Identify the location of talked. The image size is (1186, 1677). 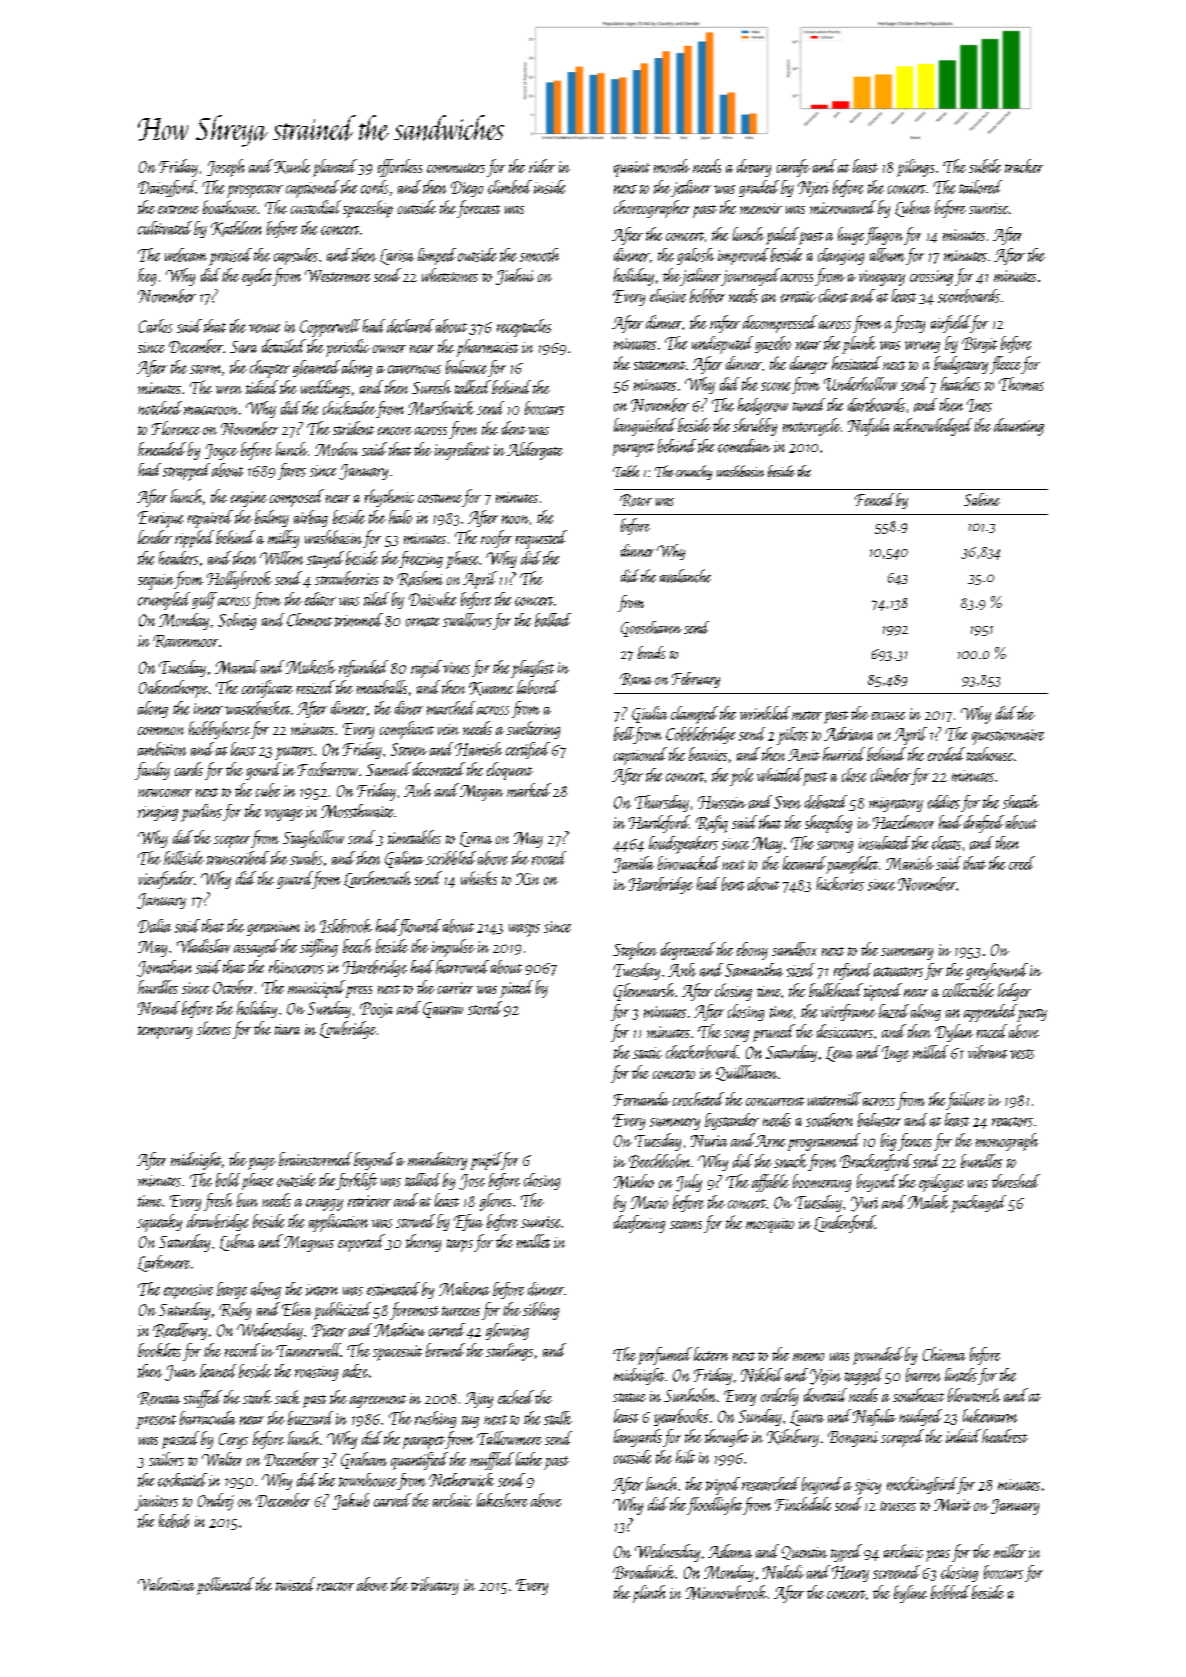
(473, 387).
